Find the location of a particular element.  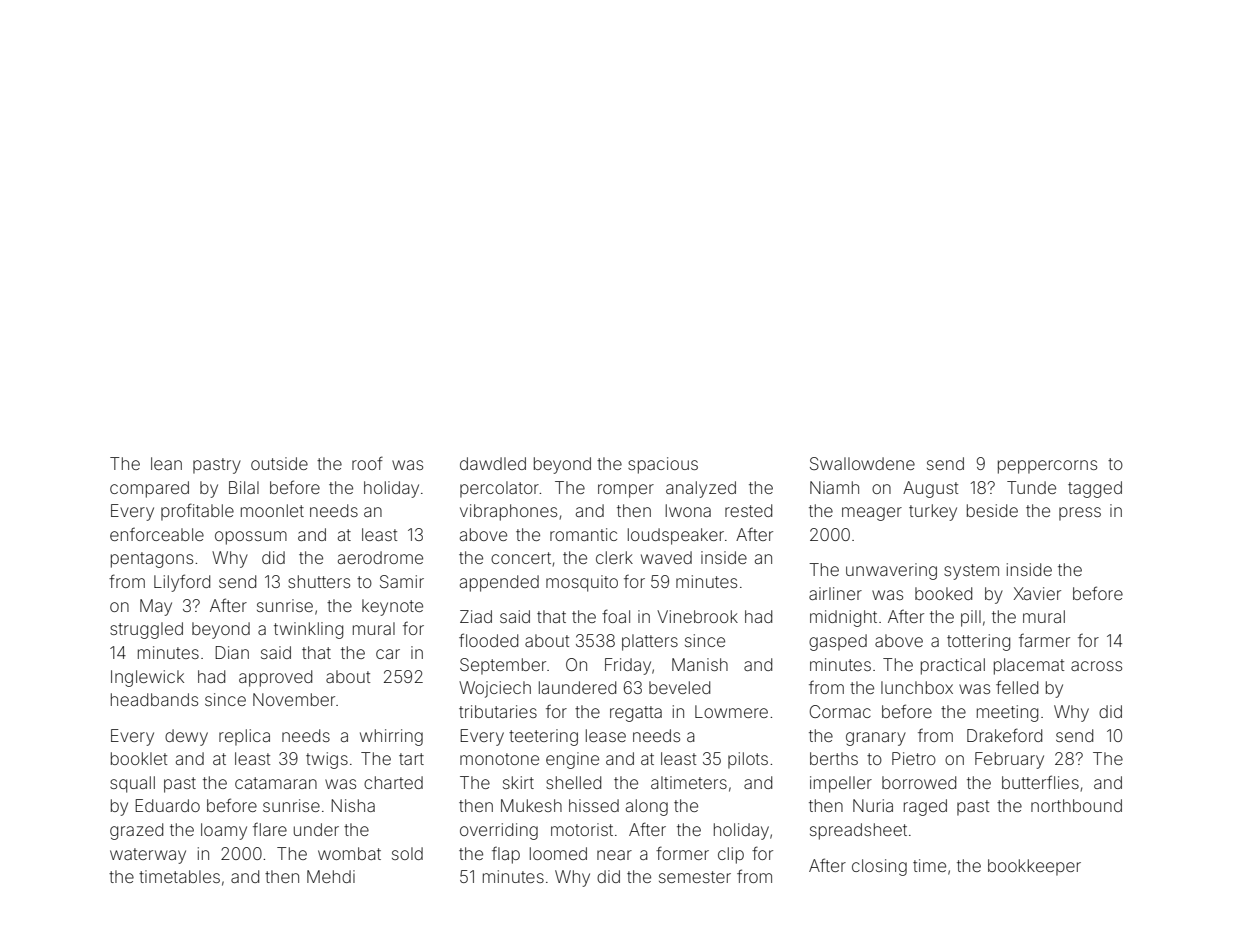

November is located at coordinates (294, 699).
